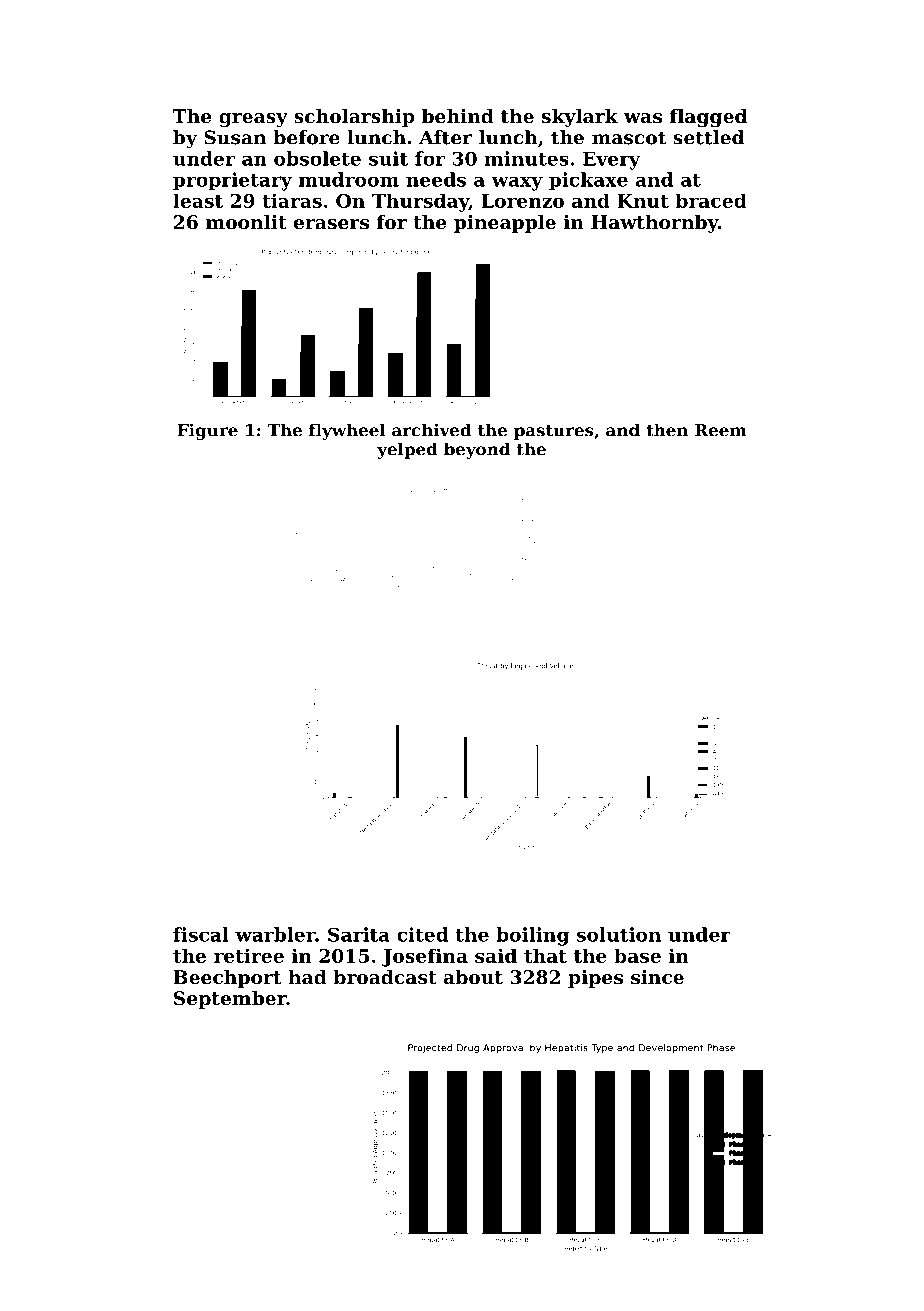 The width and height of the document is (924, 1311). What do you see at coordinates (385, 977) in the document?
I see `broadcast` at bounding box center [385, 977].
